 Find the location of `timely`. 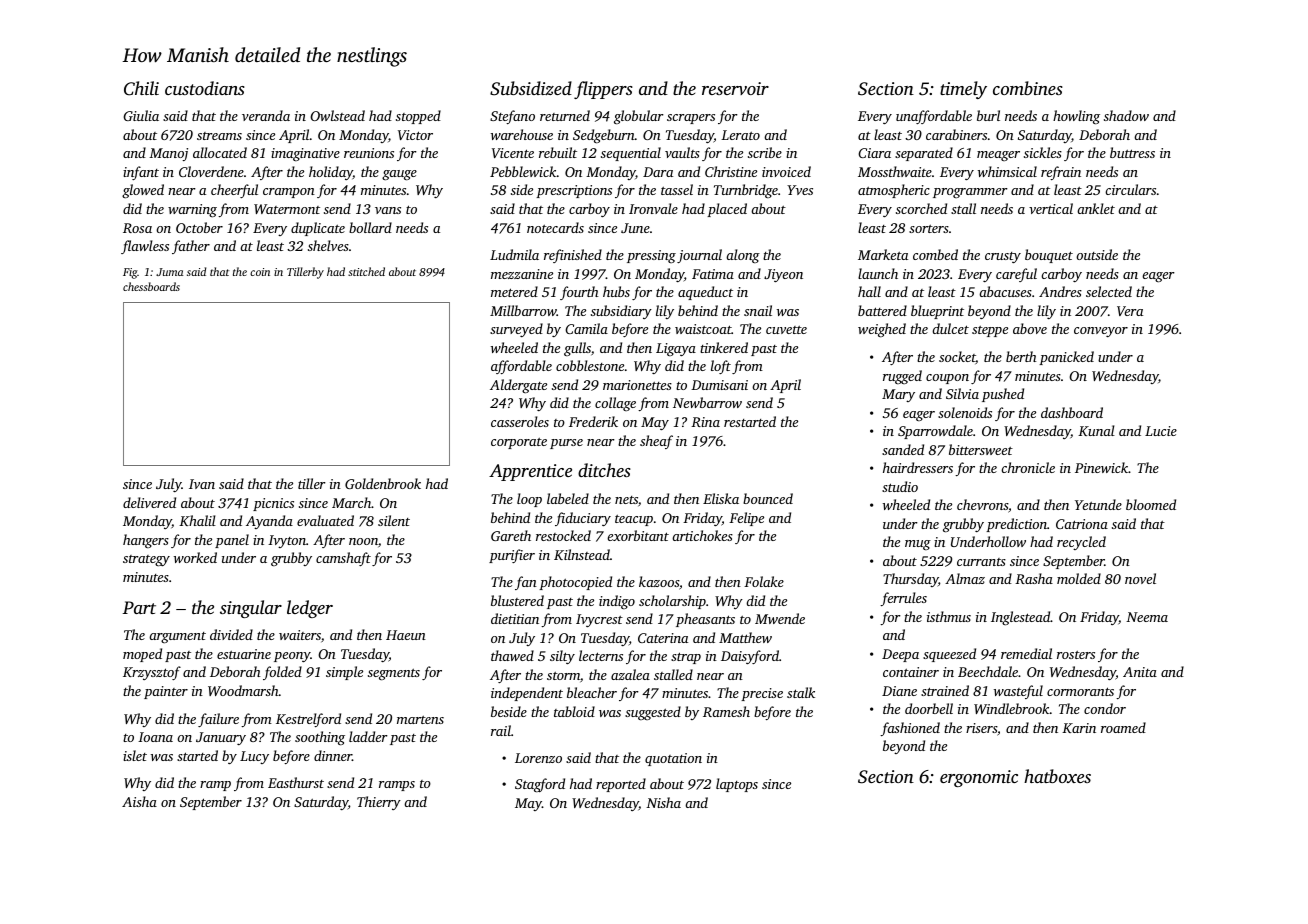

timely is located at coordinates (963, 90).
